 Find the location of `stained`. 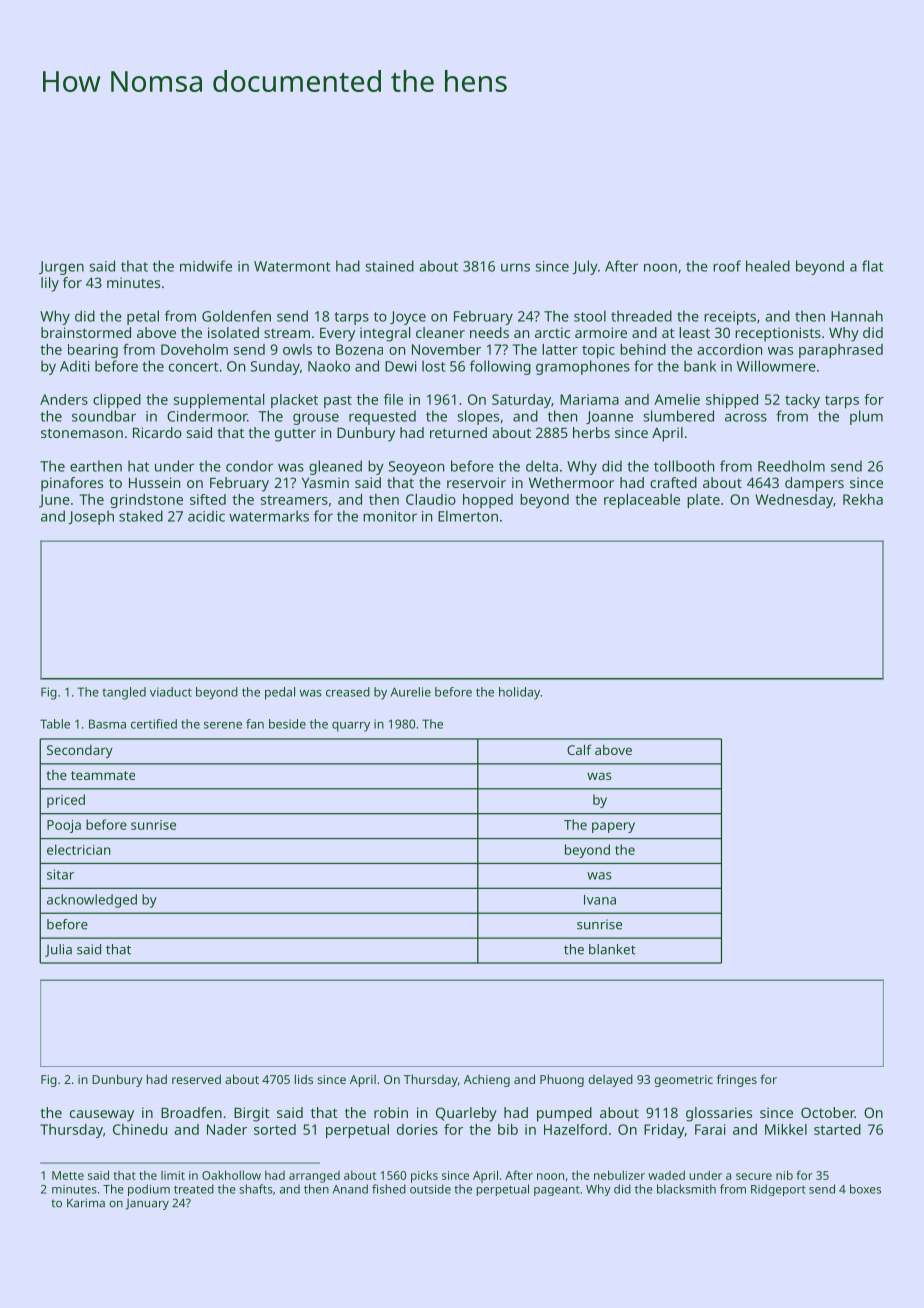

stained is located at coordinates (390, 266).
